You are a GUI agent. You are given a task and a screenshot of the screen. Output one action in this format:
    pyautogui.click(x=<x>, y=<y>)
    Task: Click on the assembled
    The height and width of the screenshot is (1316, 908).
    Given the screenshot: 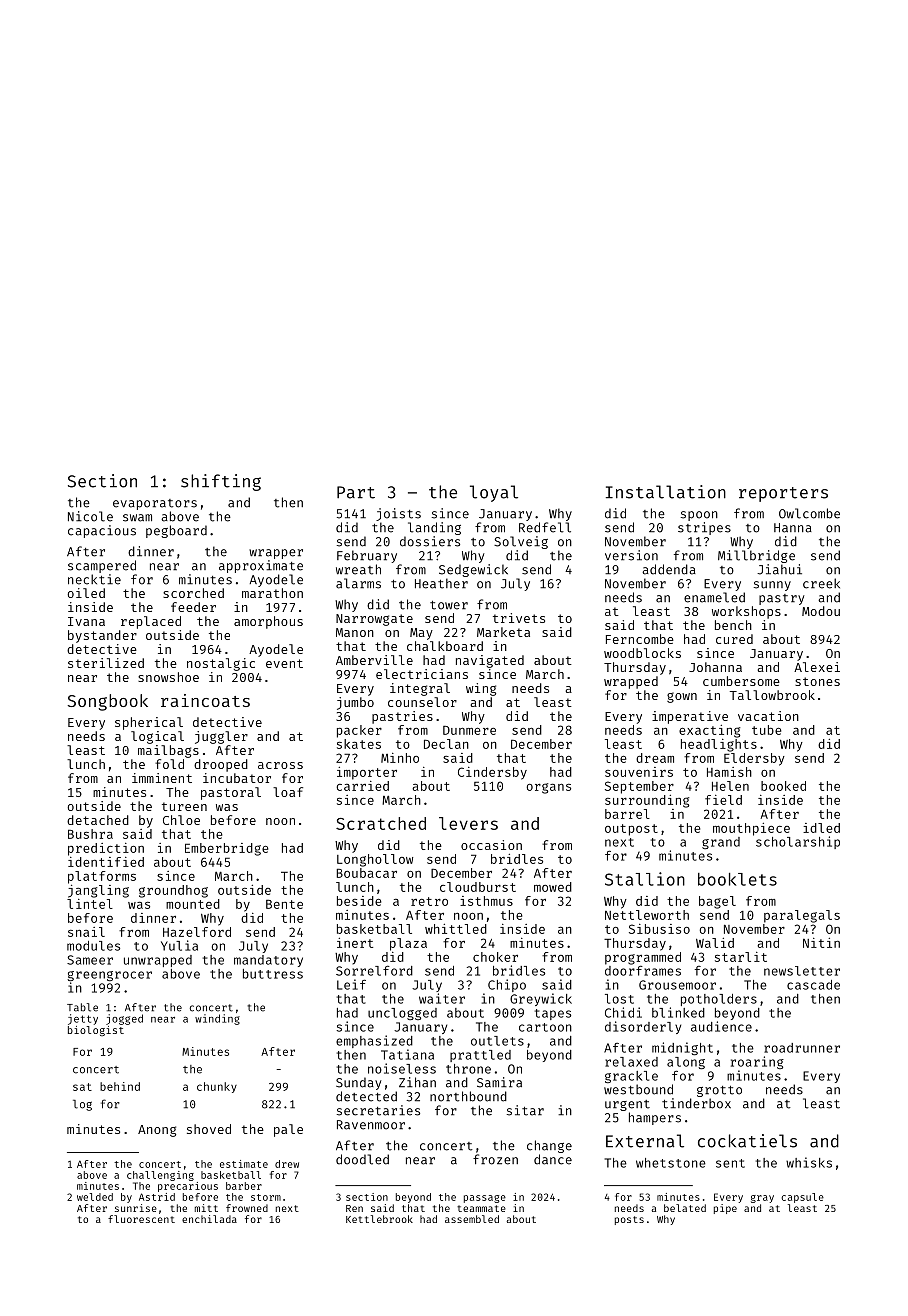 What is the action you would take?
    pyautogui.click(x=472, y=1219)
